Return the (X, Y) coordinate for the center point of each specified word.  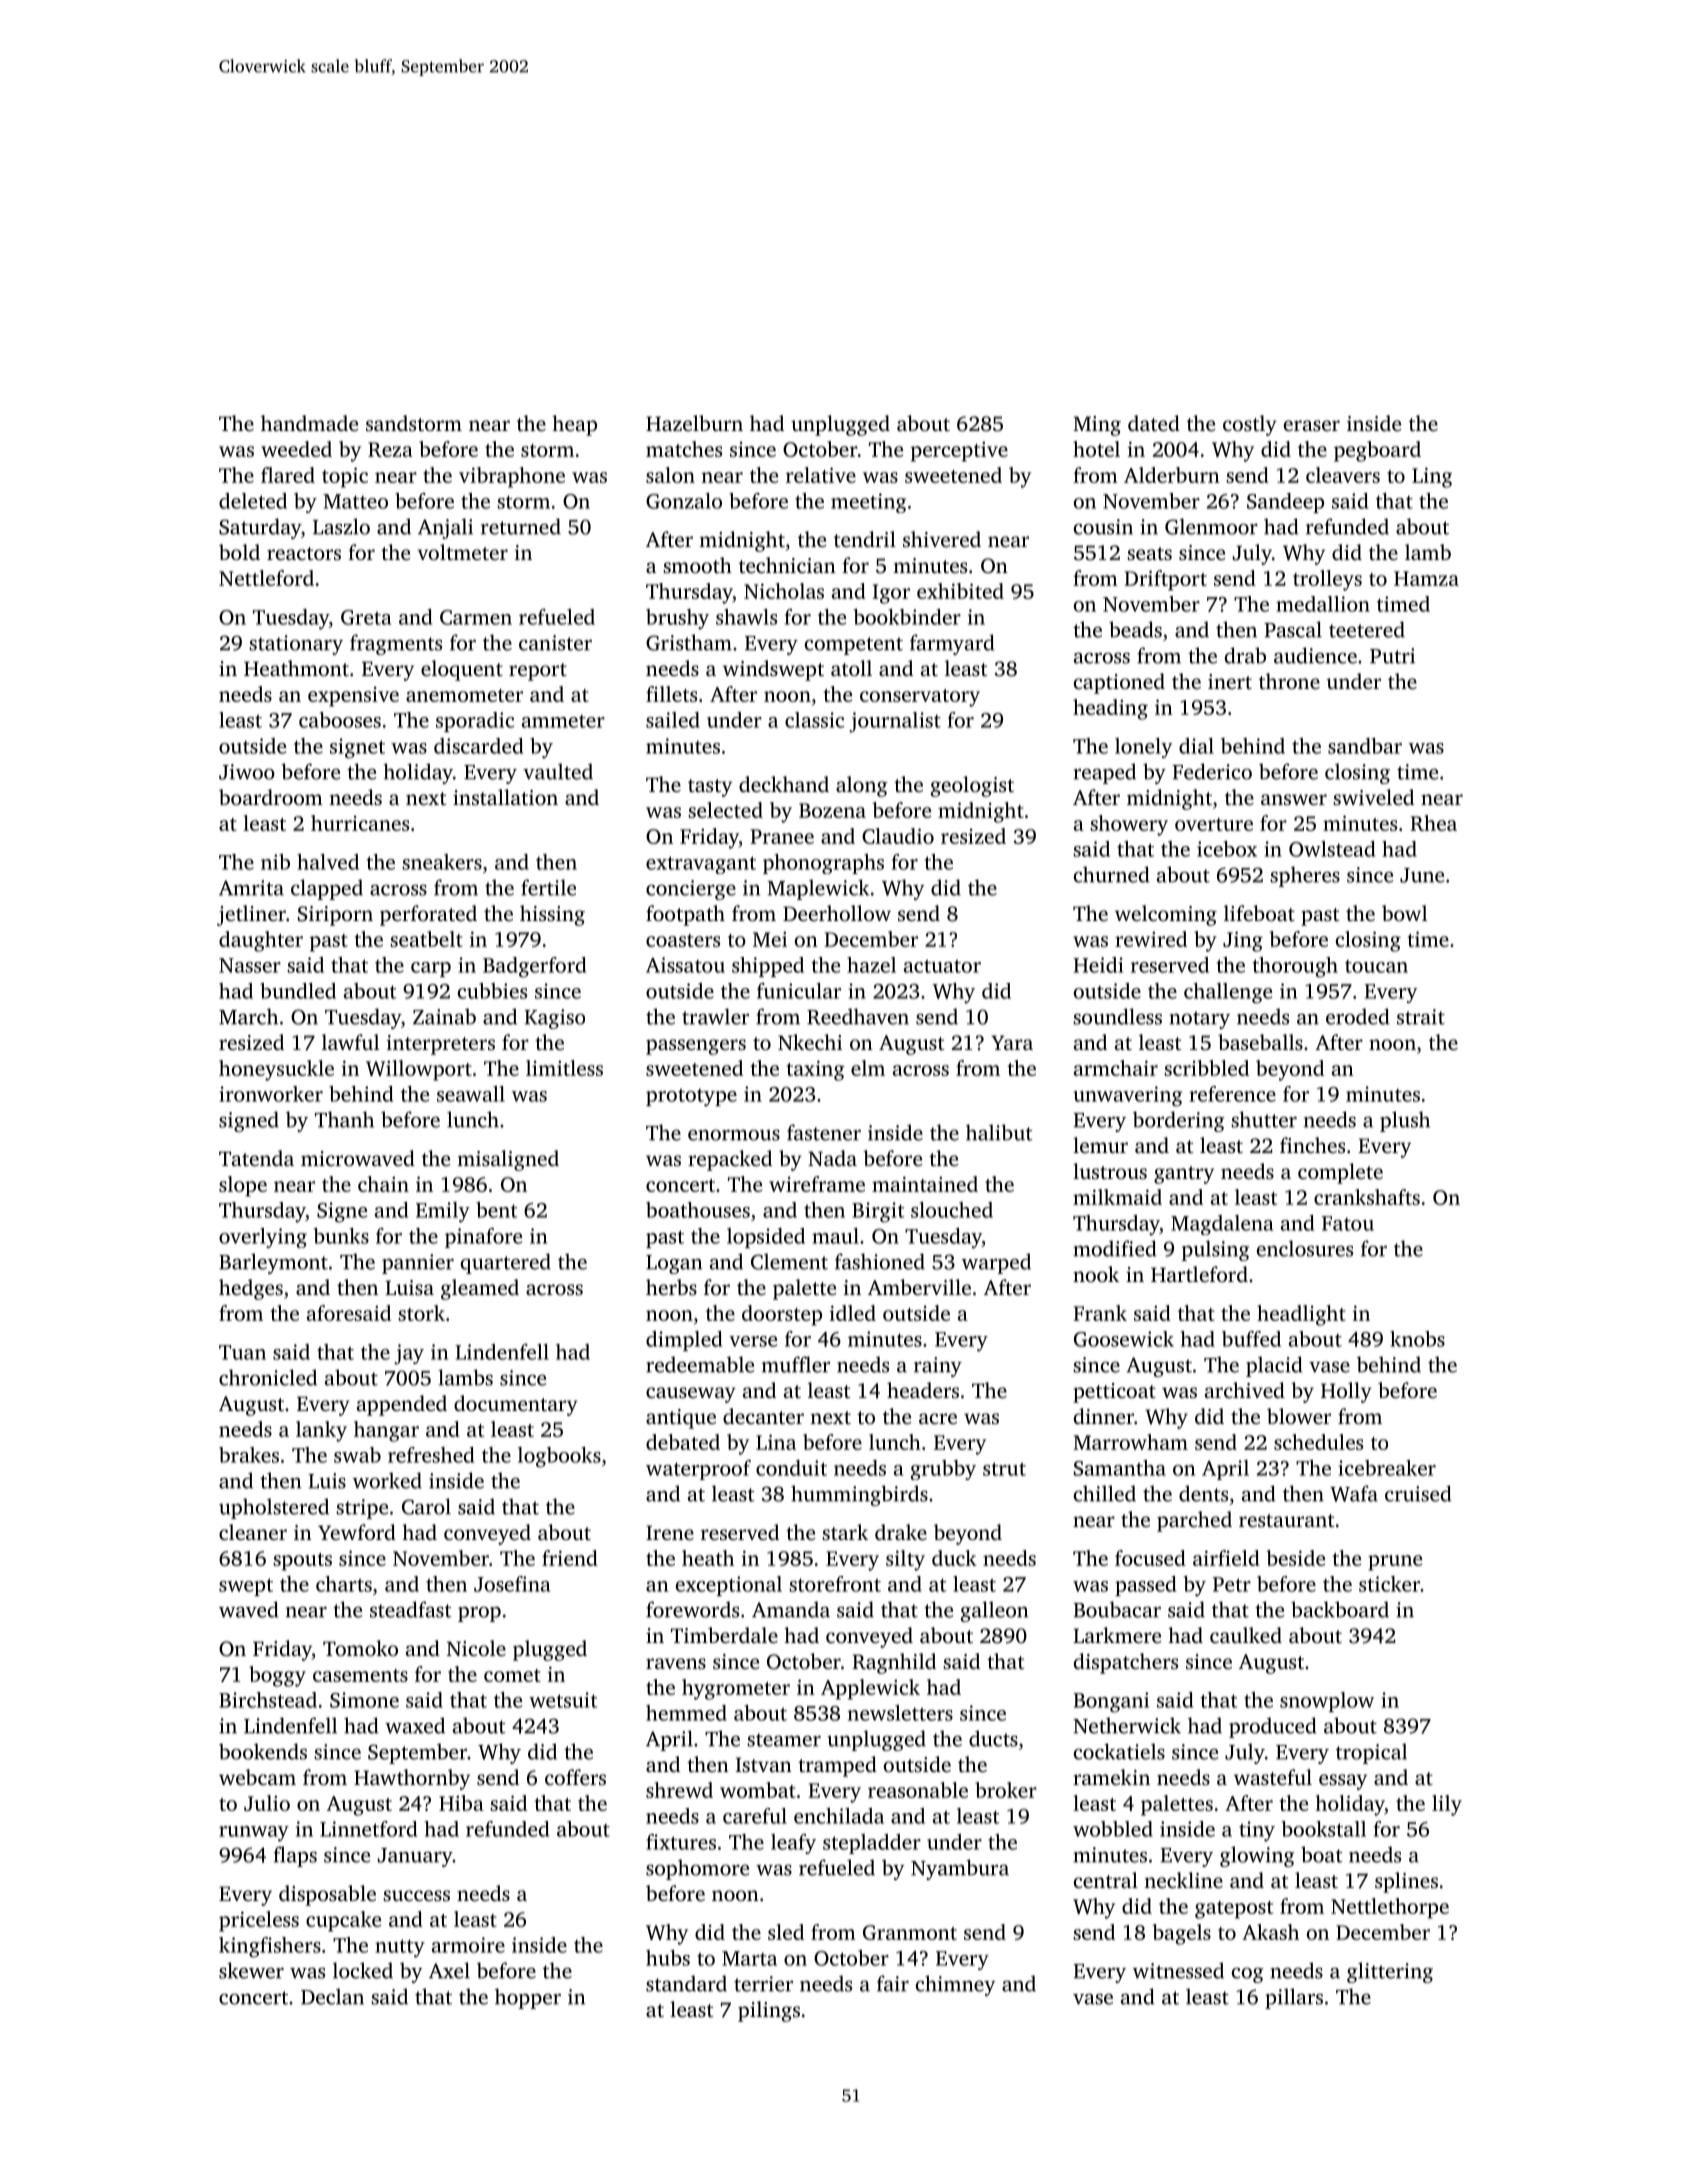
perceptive (959, 452)
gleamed (480, 1289)
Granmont (910, 1932)
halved (328, 862)
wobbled (1113, 1829)
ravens (676, 1663)
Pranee (782, 836)
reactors (304, 553)
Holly (1346, 1392)
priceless (259, 1921)
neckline (1183, 1880)
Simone (364, 1700)
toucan (1376, 966)
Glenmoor (1211, 526)
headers (923, 1390)
